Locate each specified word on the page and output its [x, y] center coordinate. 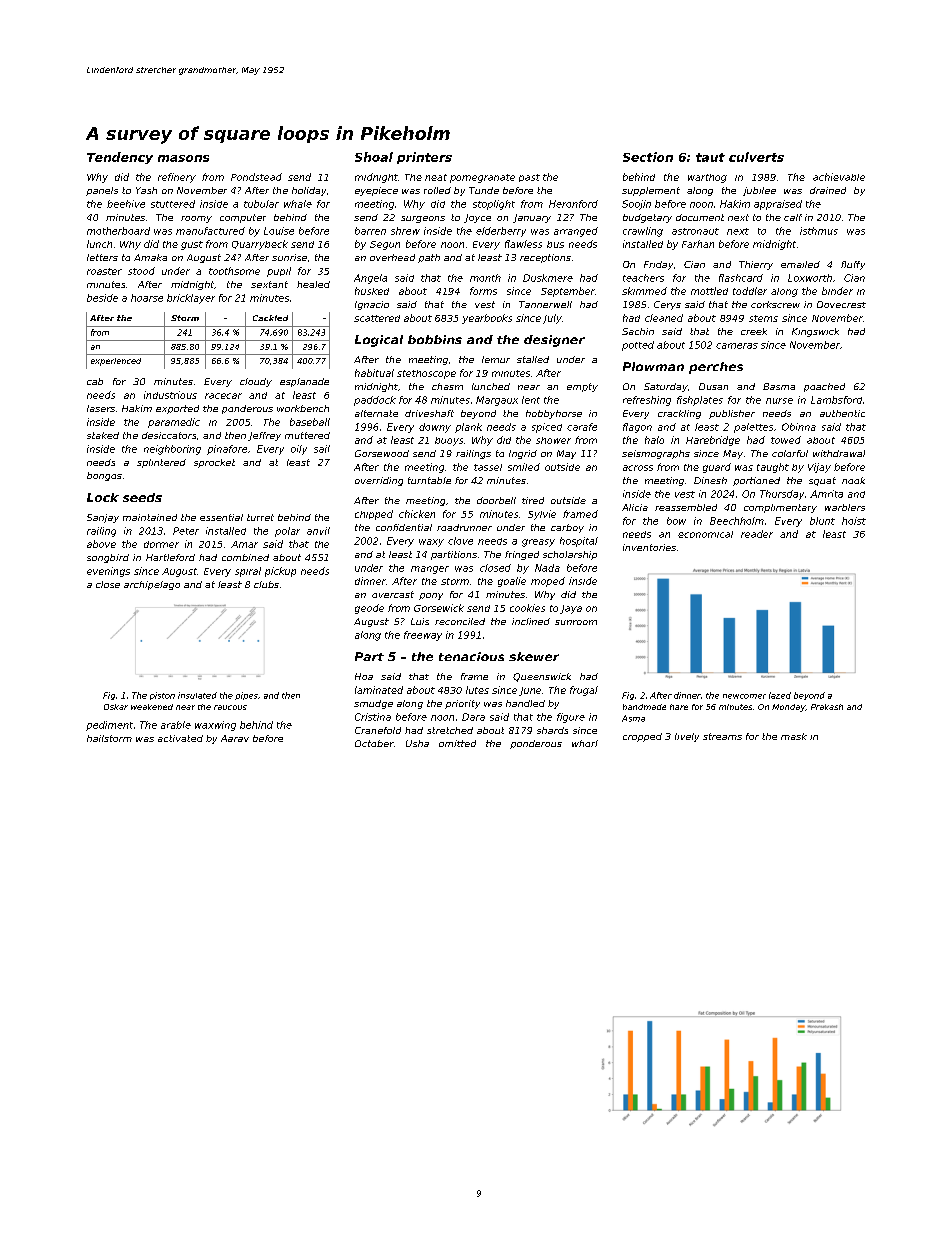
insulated [197, 695]
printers [424, 158]
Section [648, 157]
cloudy [256, 382]
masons [183, 158]
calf [793, 217]
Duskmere [548, 278]
